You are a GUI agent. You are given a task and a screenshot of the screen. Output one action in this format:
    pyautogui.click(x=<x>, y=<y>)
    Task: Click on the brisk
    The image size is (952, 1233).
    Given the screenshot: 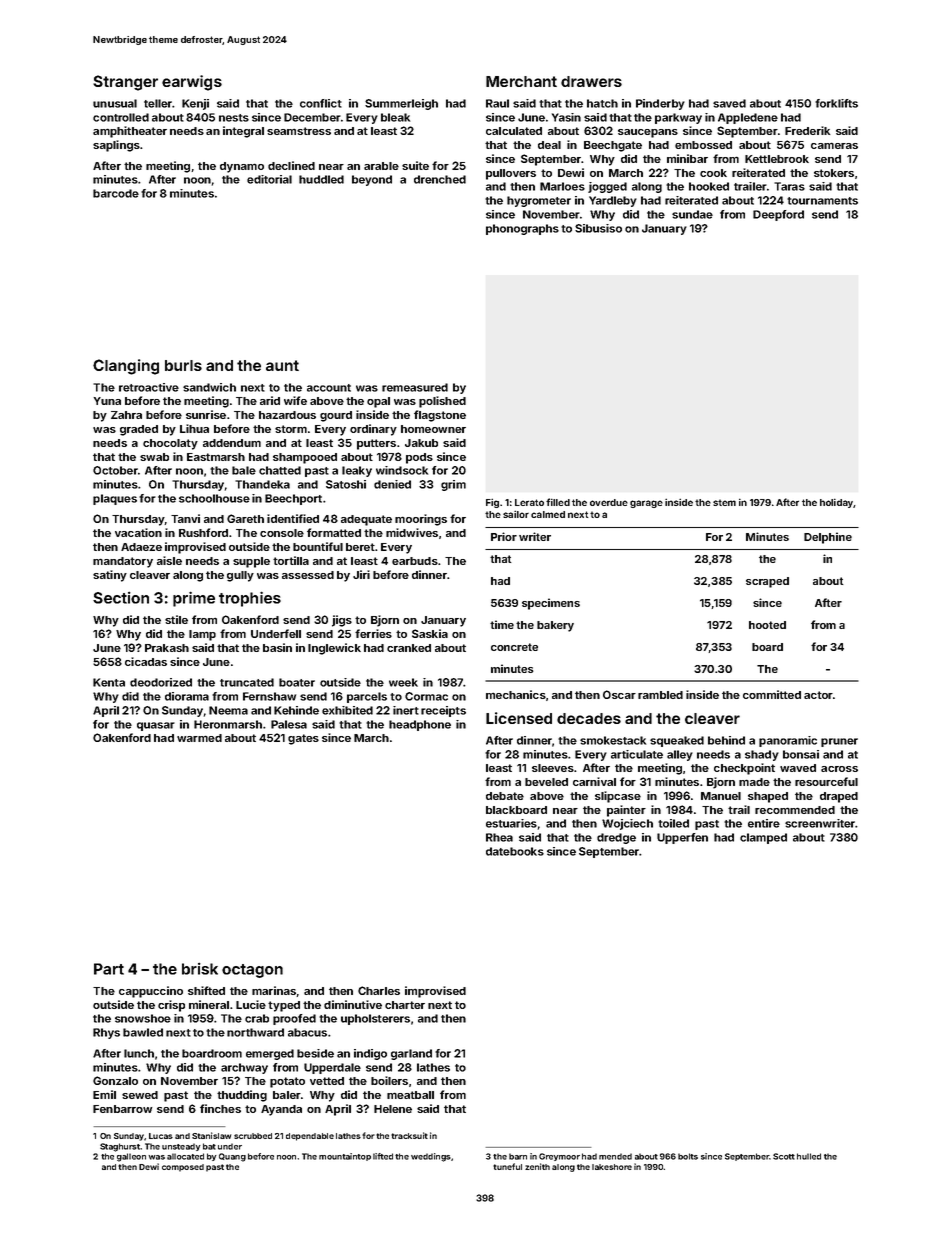 What is the action you would take?
    pyautogui.click(x=200, y=969)
